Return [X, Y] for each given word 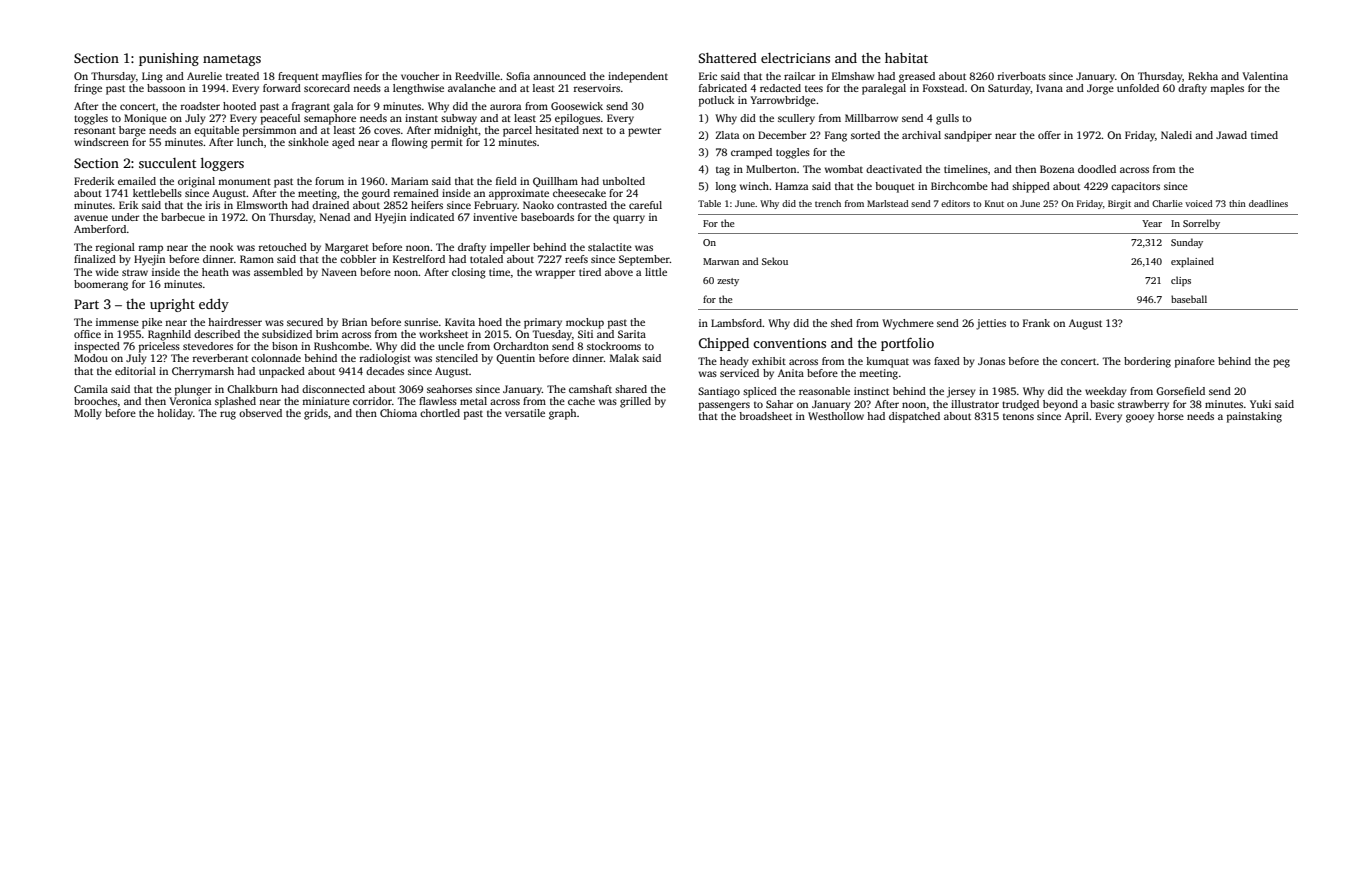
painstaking [1254, 417]
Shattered [728, 58]
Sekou [775, 261]
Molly [88, 414]
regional [115, 248]
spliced [760, 392]
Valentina [1265, 76]
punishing [169, 59]
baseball [1189, 299]
